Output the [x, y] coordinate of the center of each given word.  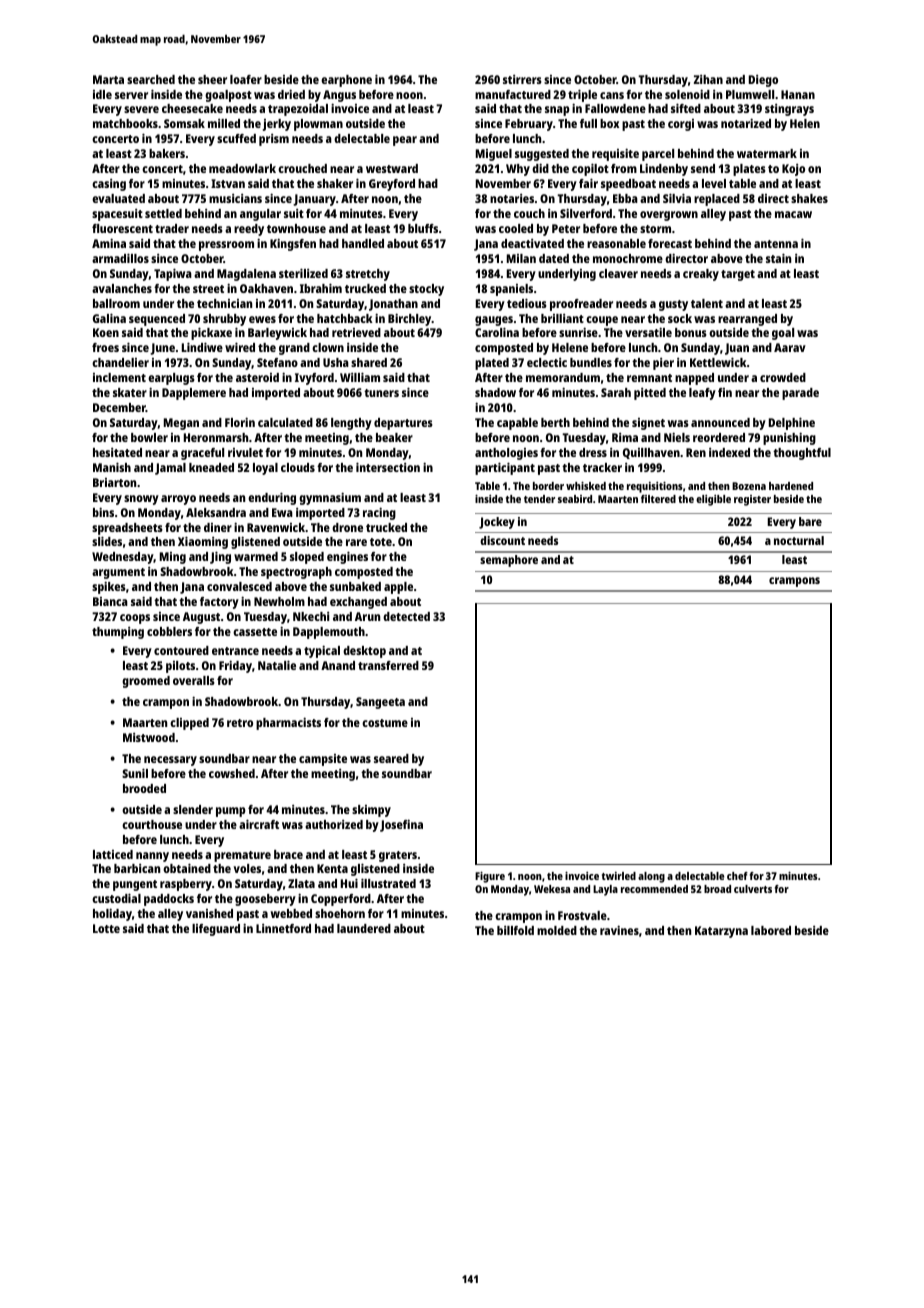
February [529, 125]
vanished [209, 913]
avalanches [122, 288]
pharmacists [288, 723]
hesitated [117, 452]
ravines [619, 930]
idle [102, 94]
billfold [515, 930]
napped [694, 379]
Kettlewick [718, 362]
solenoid [687, 94]
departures [403, 424]
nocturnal [799, 540]
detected [406, 616]
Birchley [409, 319]
